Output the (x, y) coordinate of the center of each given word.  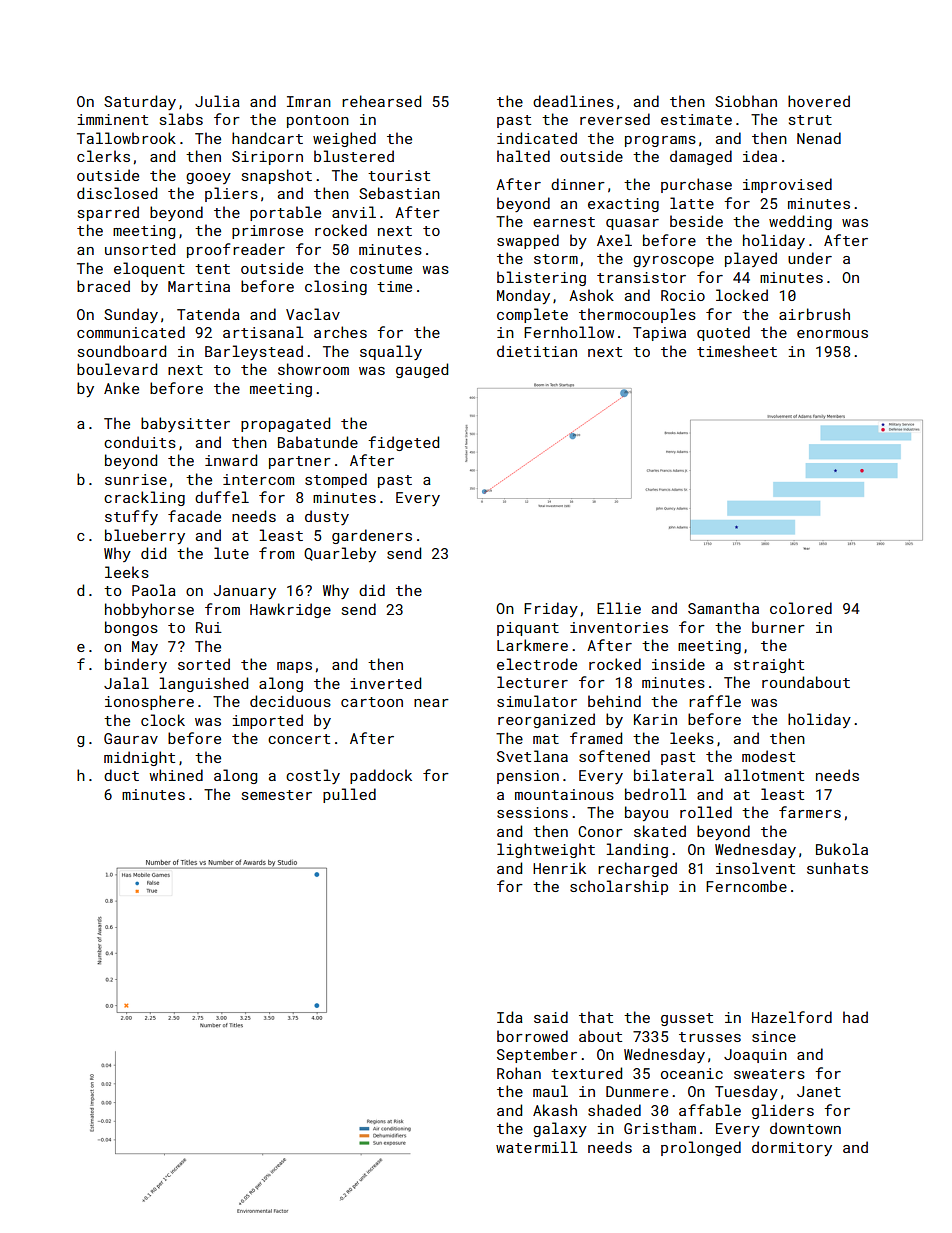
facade (194, 516)
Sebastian (399, 193)
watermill (537, 1147)
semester (277, 795)
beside (696, 221)
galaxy (560, 1129)
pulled (349, 795)
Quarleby (340, 554)
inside (678, 664)
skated (660, 831)
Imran (309, 101)
